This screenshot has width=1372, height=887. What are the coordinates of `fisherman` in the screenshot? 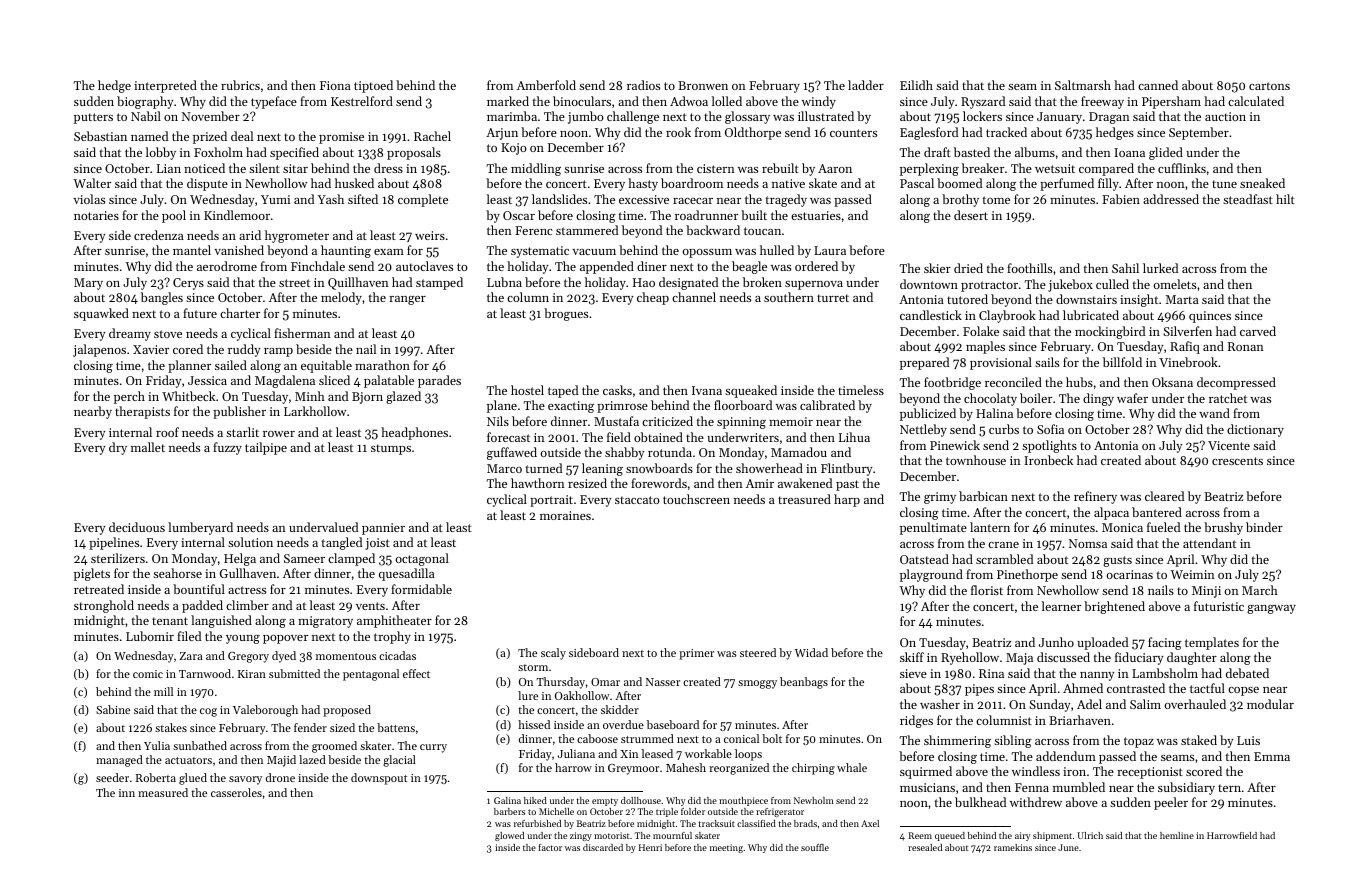 It's located at (302, 333).
